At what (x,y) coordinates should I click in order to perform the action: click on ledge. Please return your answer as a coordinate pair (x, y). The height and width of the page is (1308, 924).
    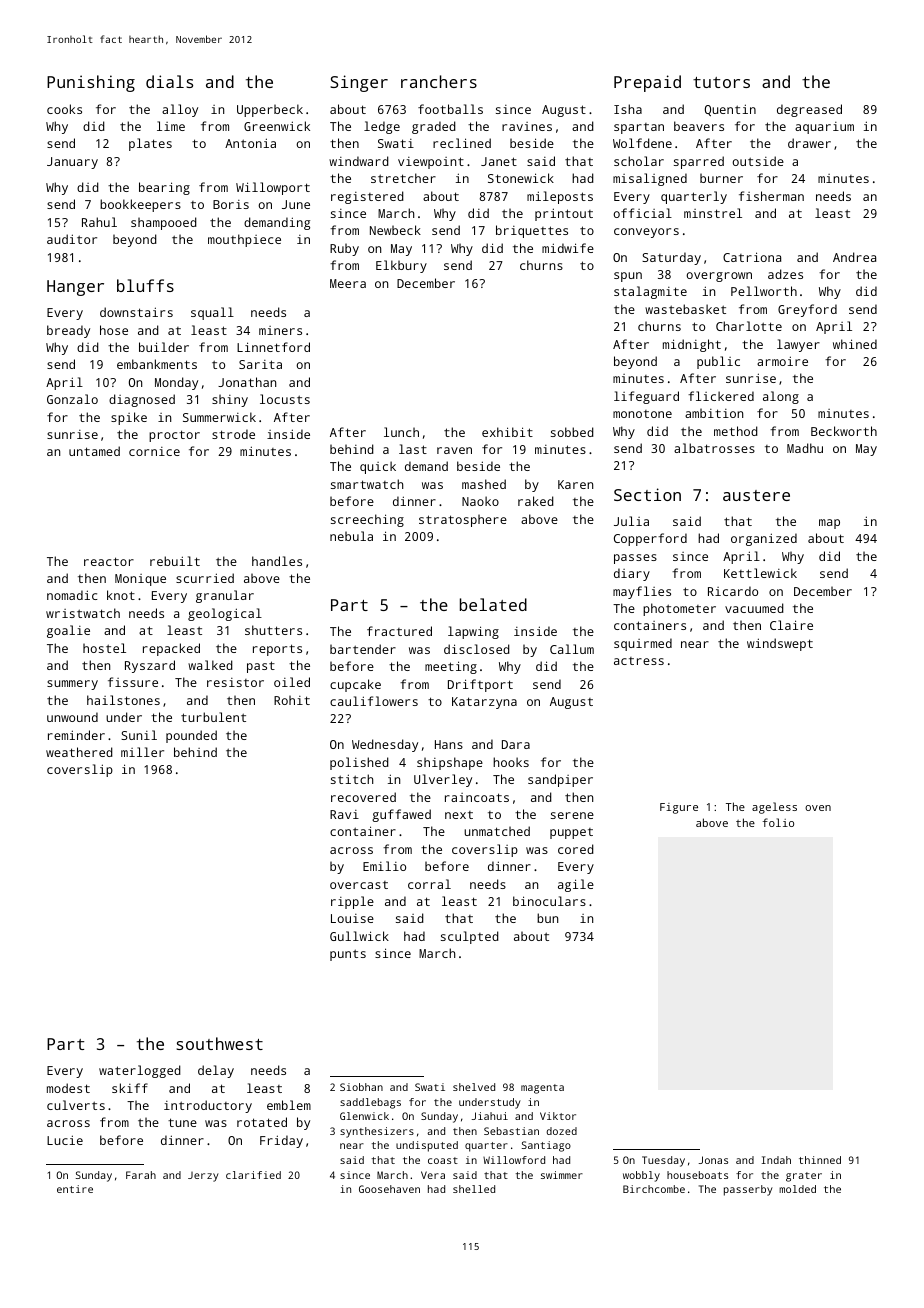
    Looking at the image, I should click on (382, 127).
